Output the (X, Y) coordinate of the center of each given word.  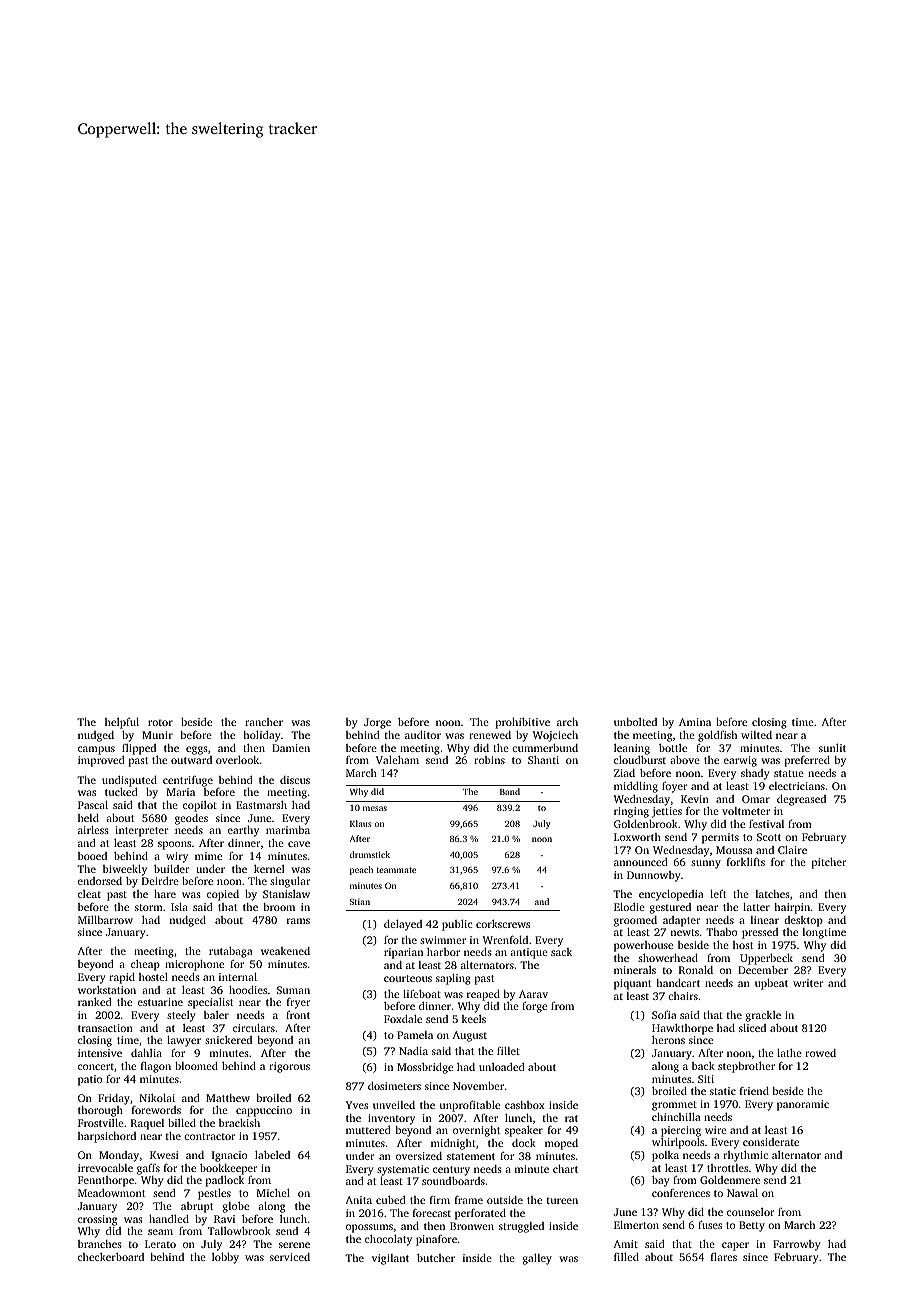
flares (724, 1257)
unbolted (635, 722)
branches (100, 1244)
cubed (391, 1200)
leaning (632, 749)
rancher (264, 722)
